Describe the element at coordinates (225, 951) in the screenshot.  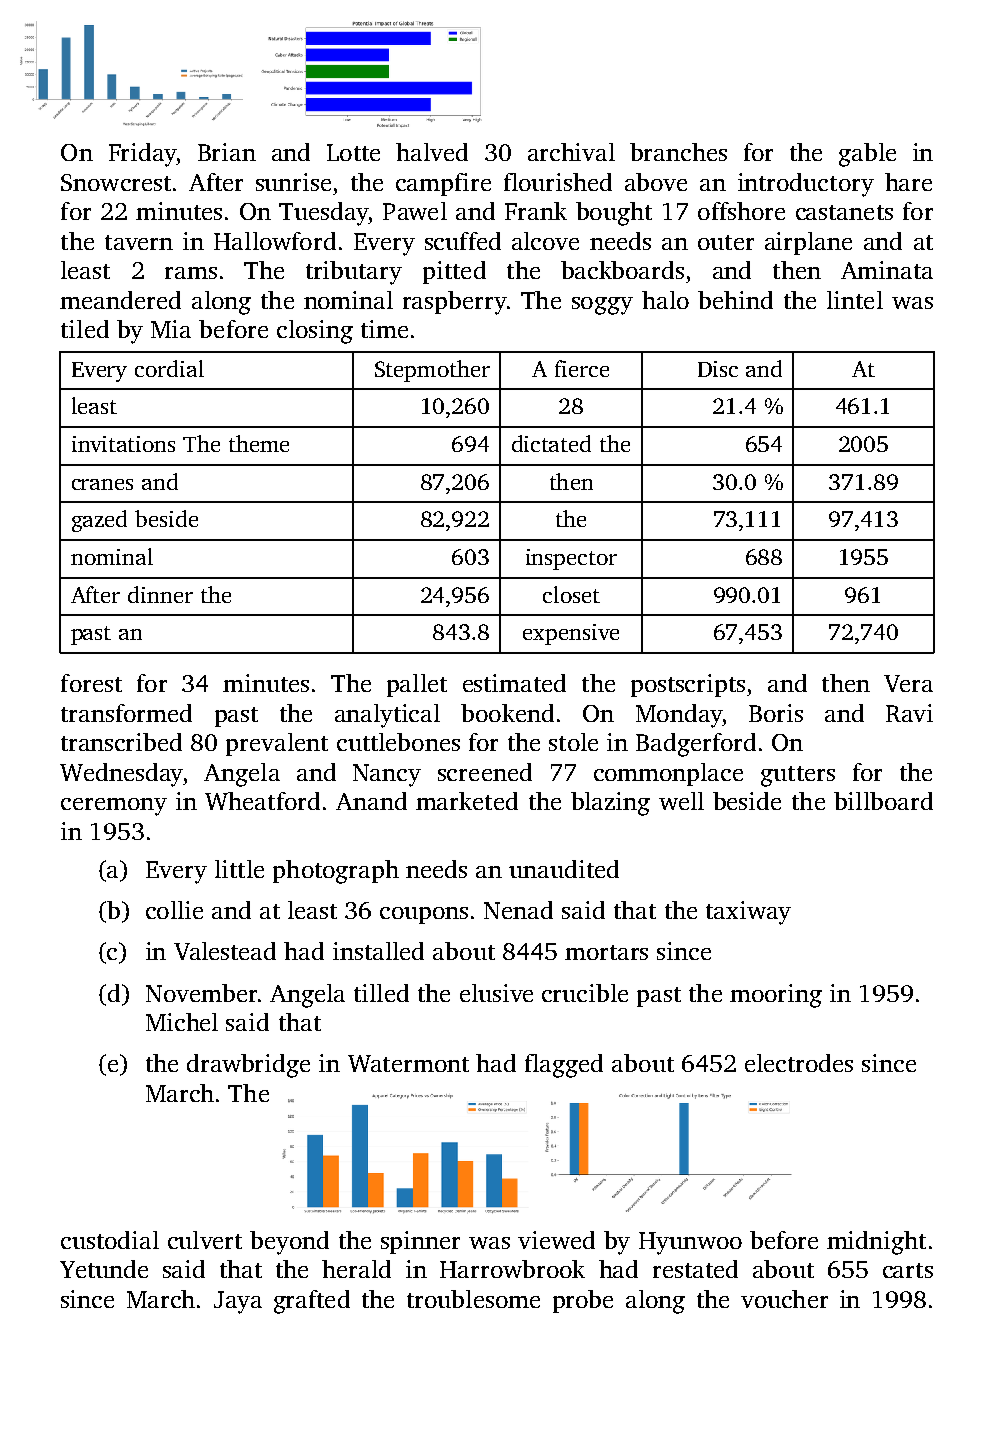
I see `Valestead` at that location.
